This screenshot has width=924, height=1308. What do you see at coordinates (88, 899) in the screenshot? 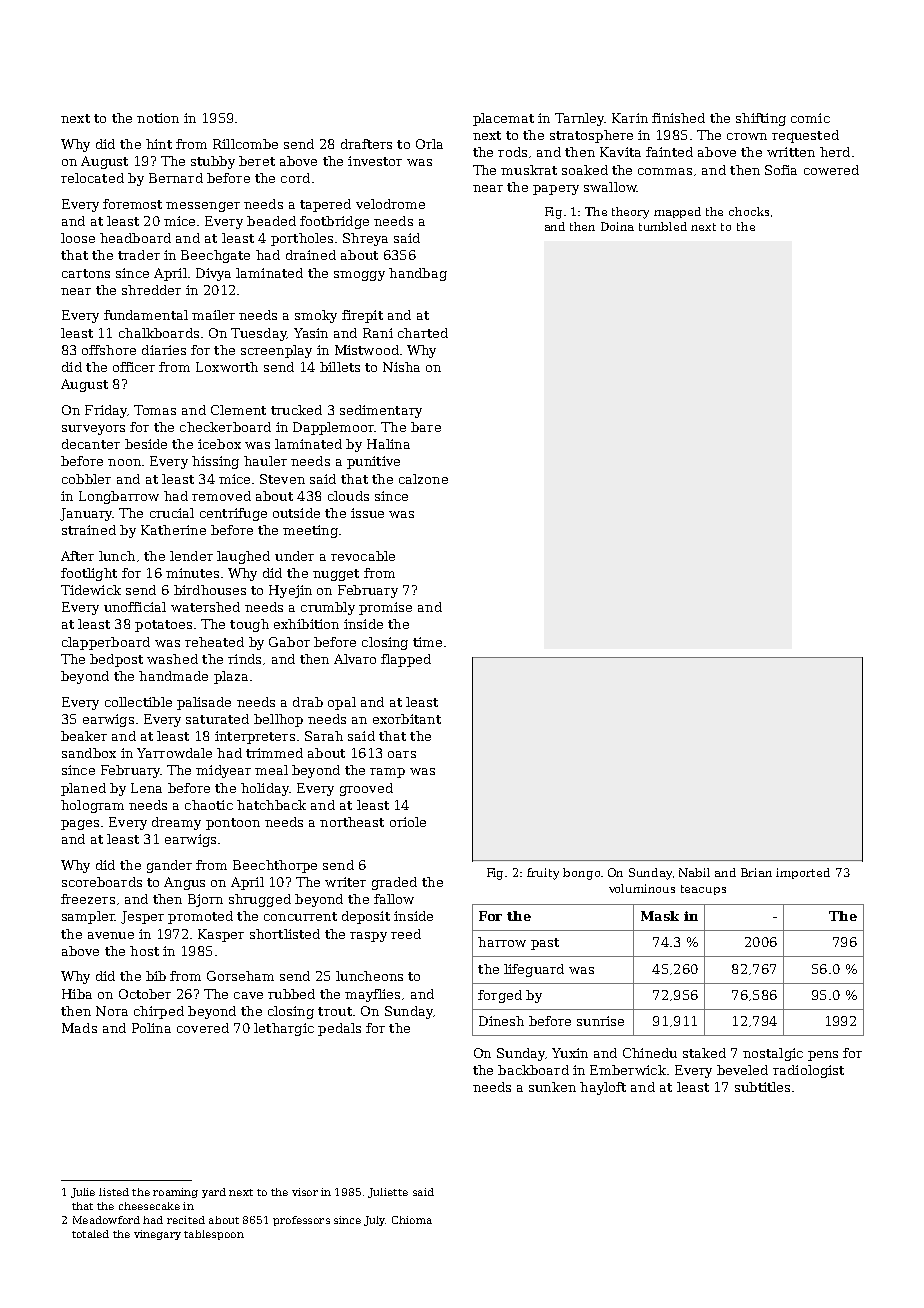
I see `freezers` at bounding box center [88, 899].
